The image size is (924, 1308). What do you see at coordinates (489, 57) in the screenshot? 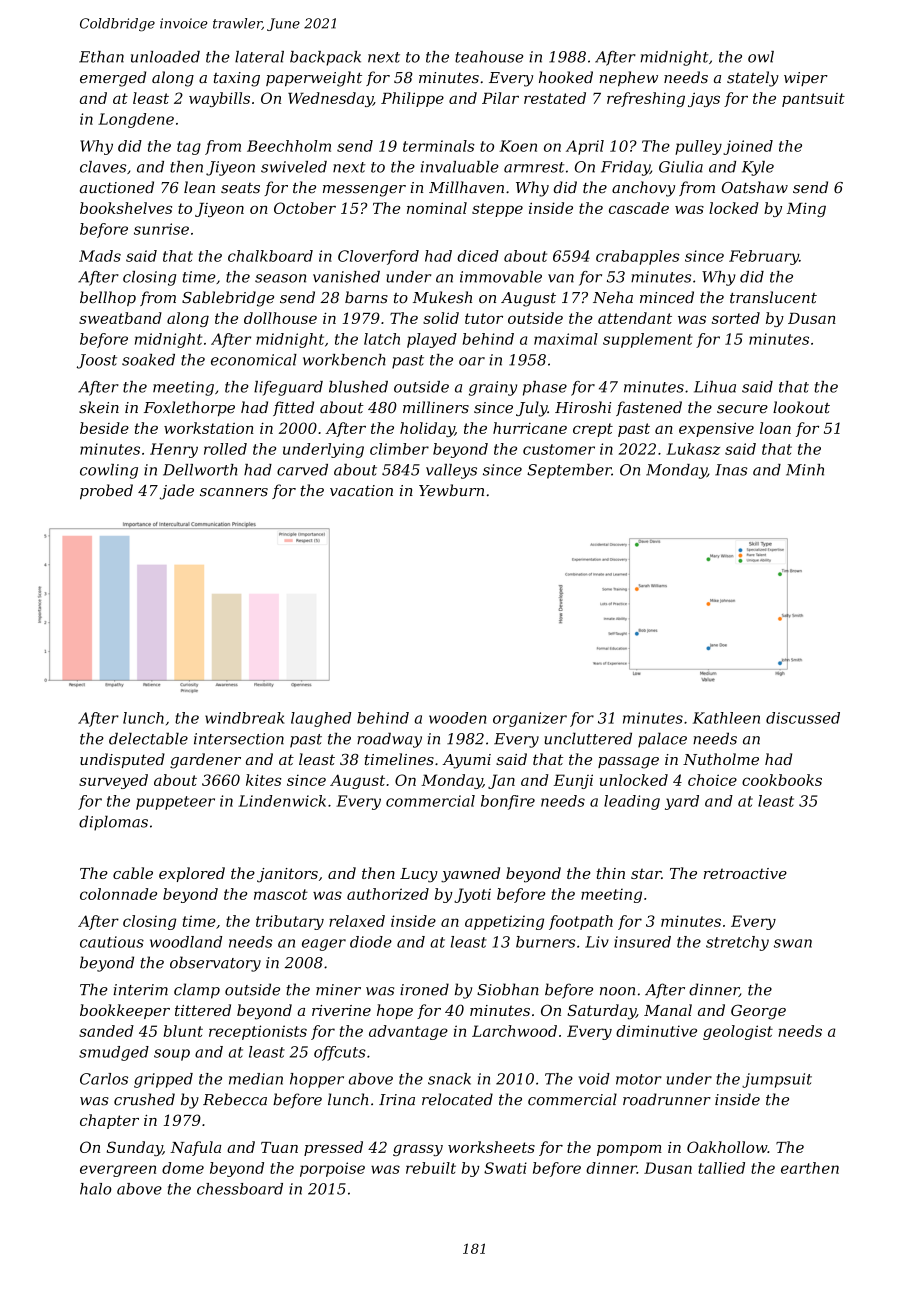
I see `teahouse` at bounding box center [489, 57].
